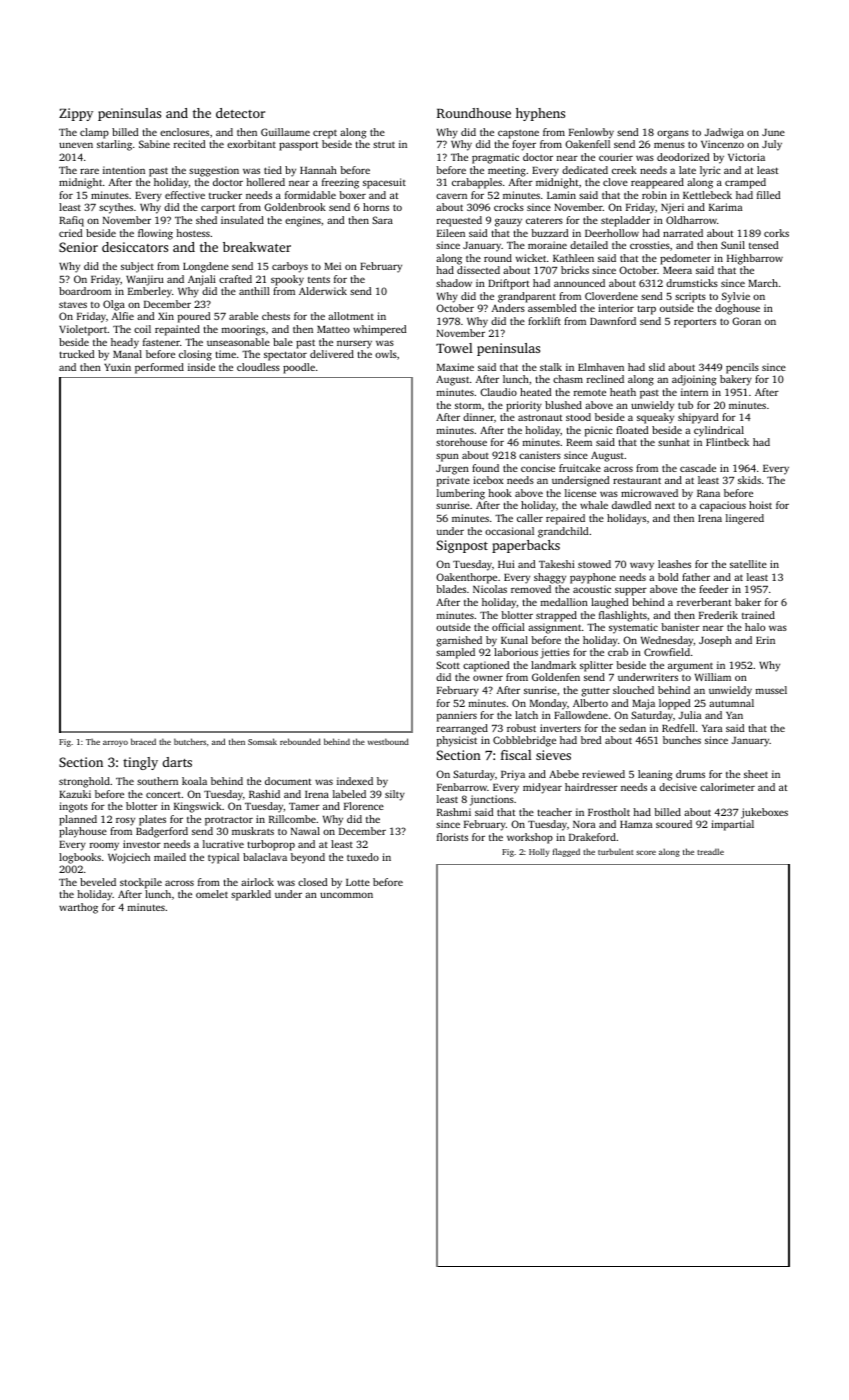 The image size is (849, 1400). Describe the element at coordinates (143, 741) in the screenshot. I see `braced` at that location.
